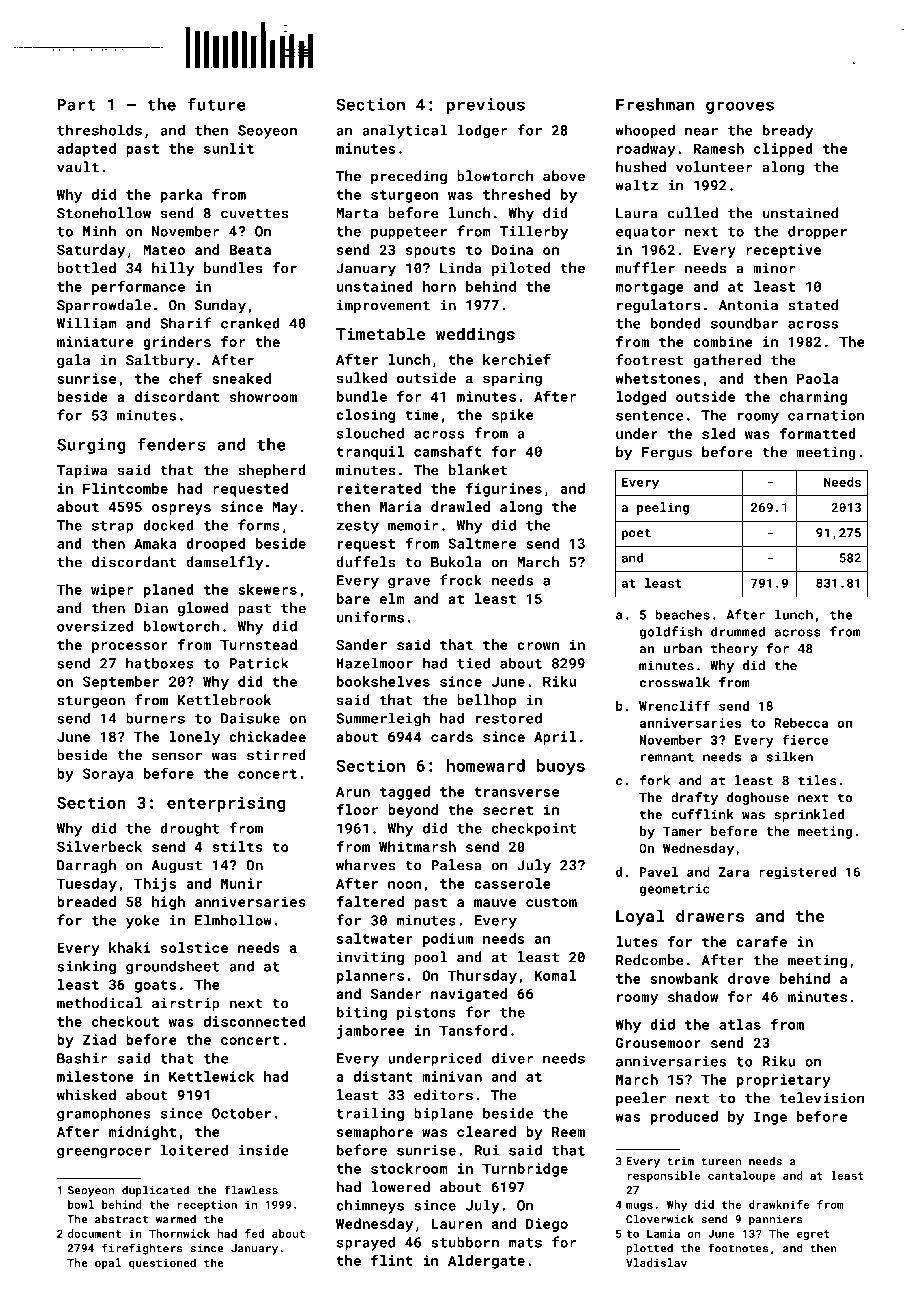  Describe the element at coordinates (475, 335) in the screenshot. I see `weddings` at that location.
